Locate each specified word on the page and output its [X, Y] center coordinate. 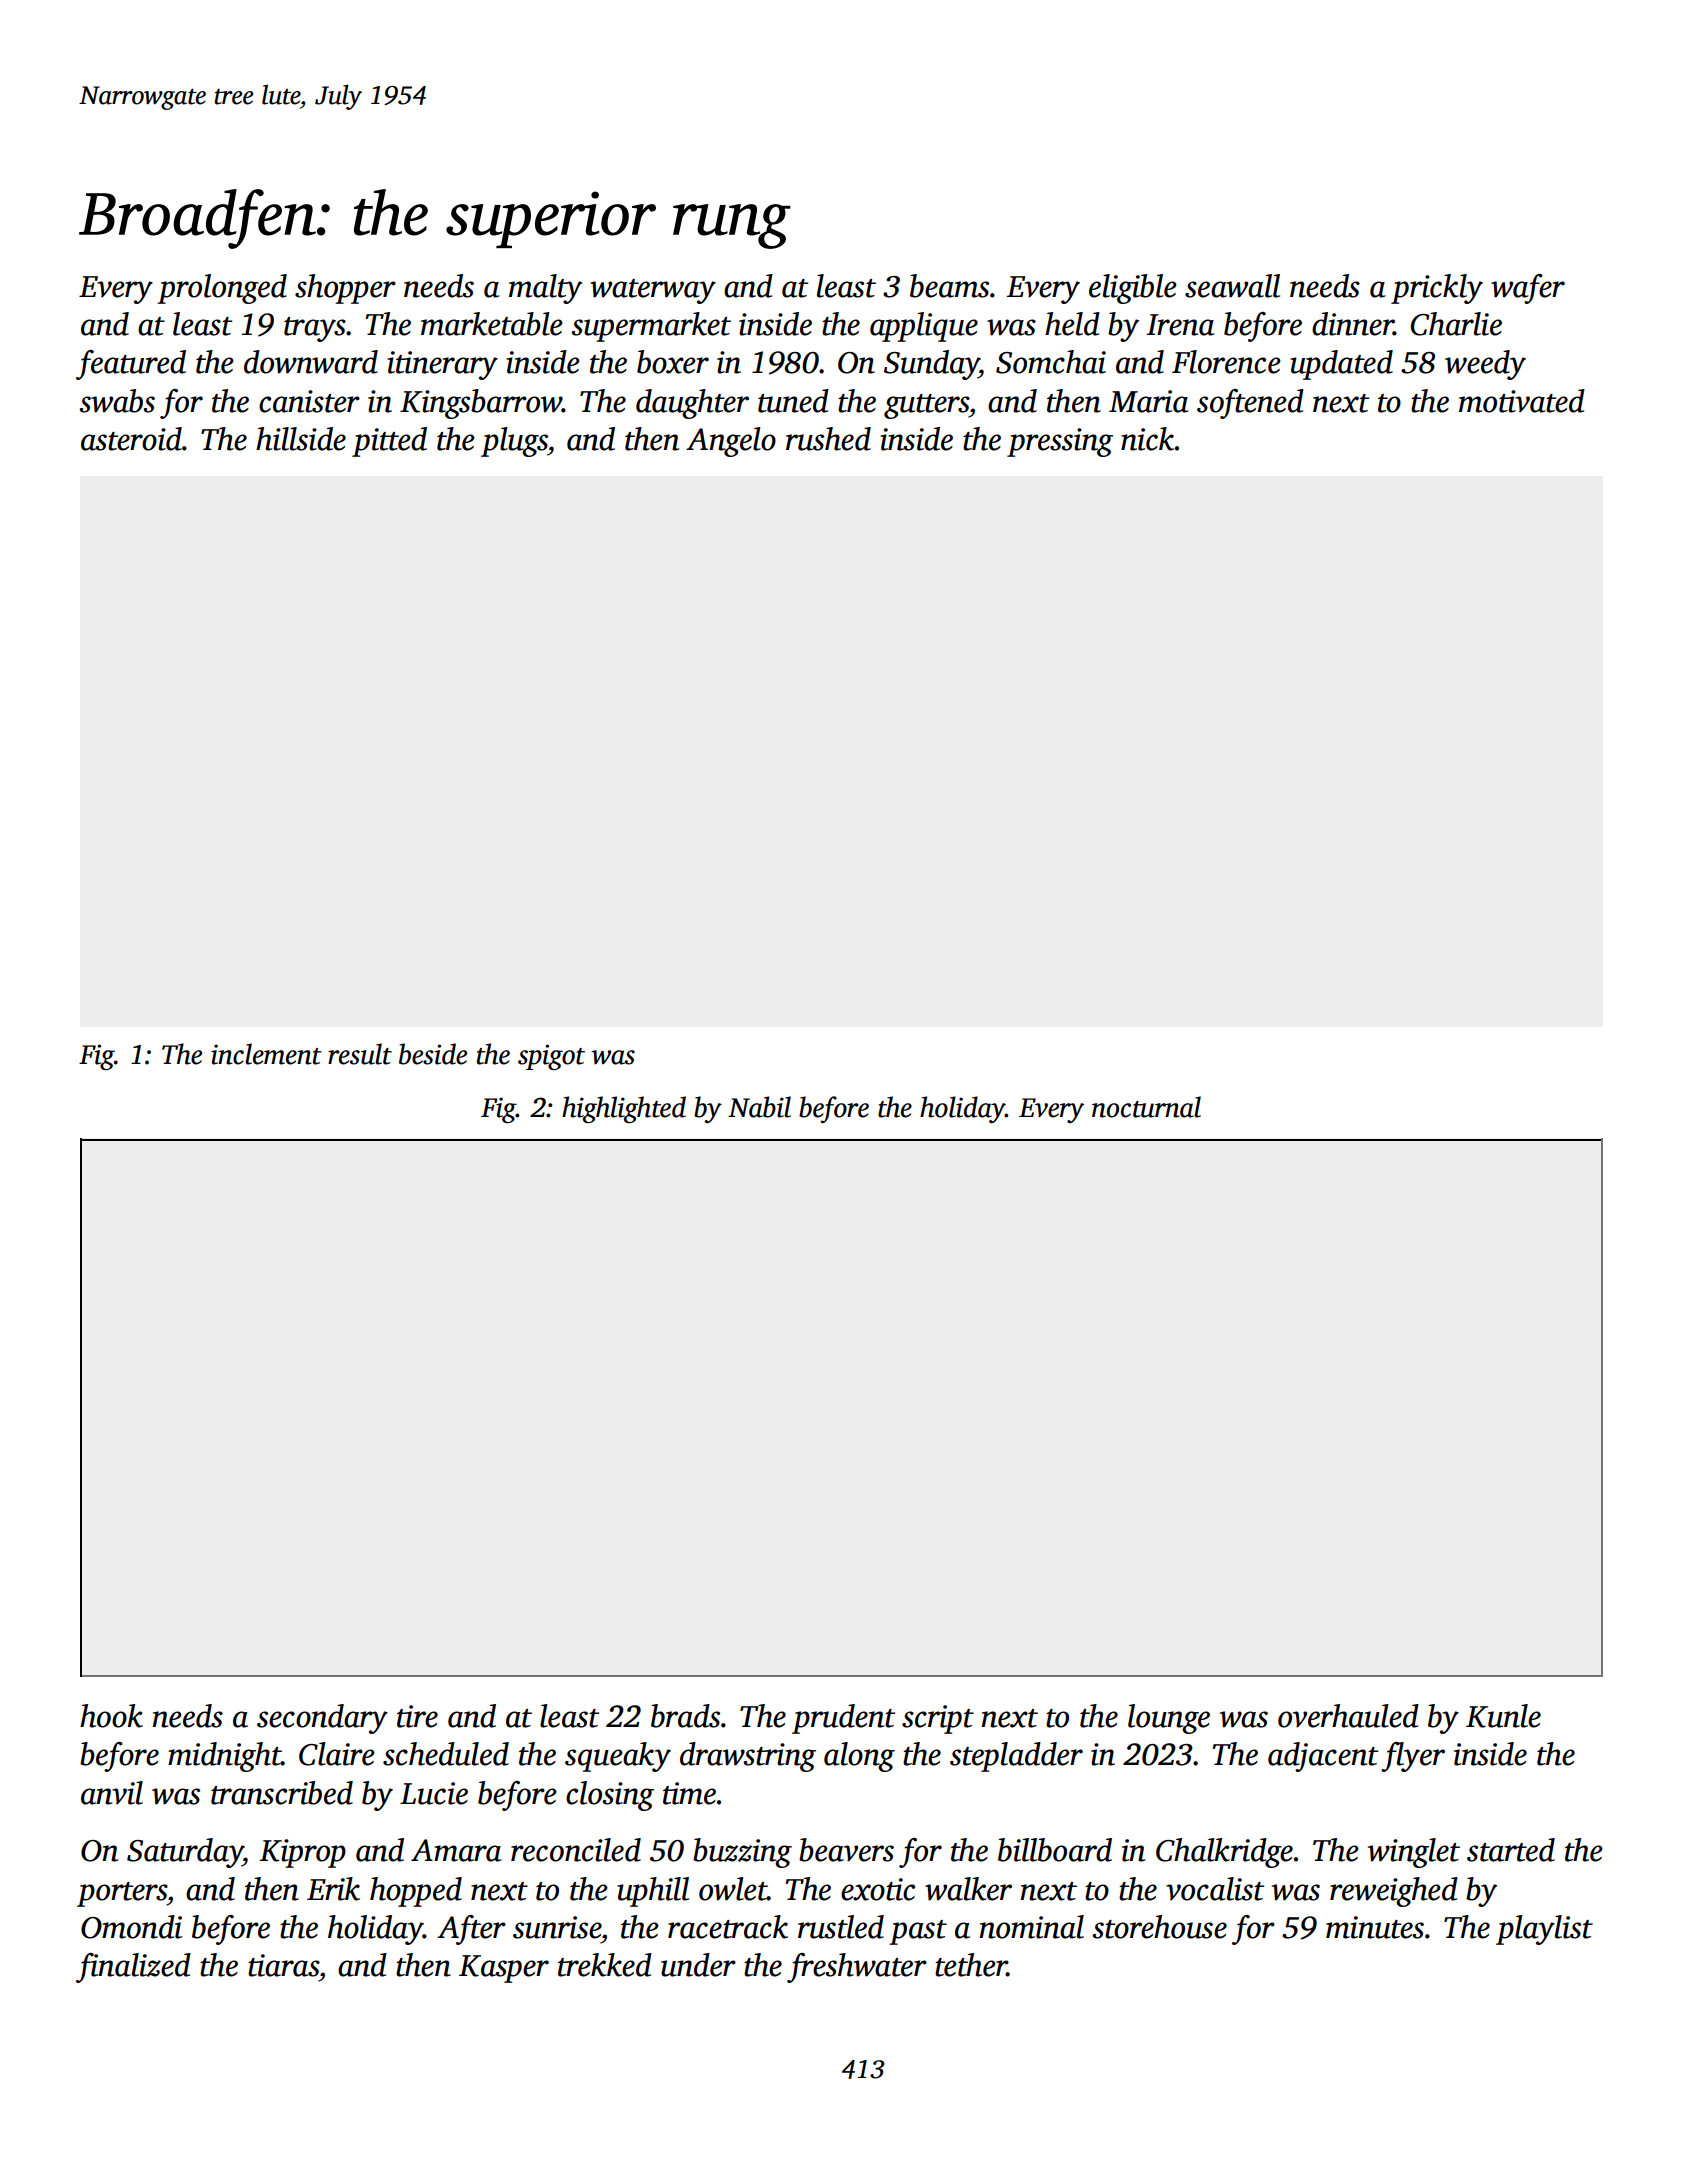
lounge [1169, 1719]
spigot [551, 1057]
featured [131, 365]
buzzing [742, 1853]
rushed [828, 439]
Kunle [1503, 1716]
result [360, 1054]
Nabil [759, 1107]
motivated [1522, 401]
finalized [133, 1968]
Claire [337, 1754]
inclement [266, 1054]
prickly [1437, 289]
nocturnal [1146, 1107]
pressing [1060, 442]
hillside [301, 439]
